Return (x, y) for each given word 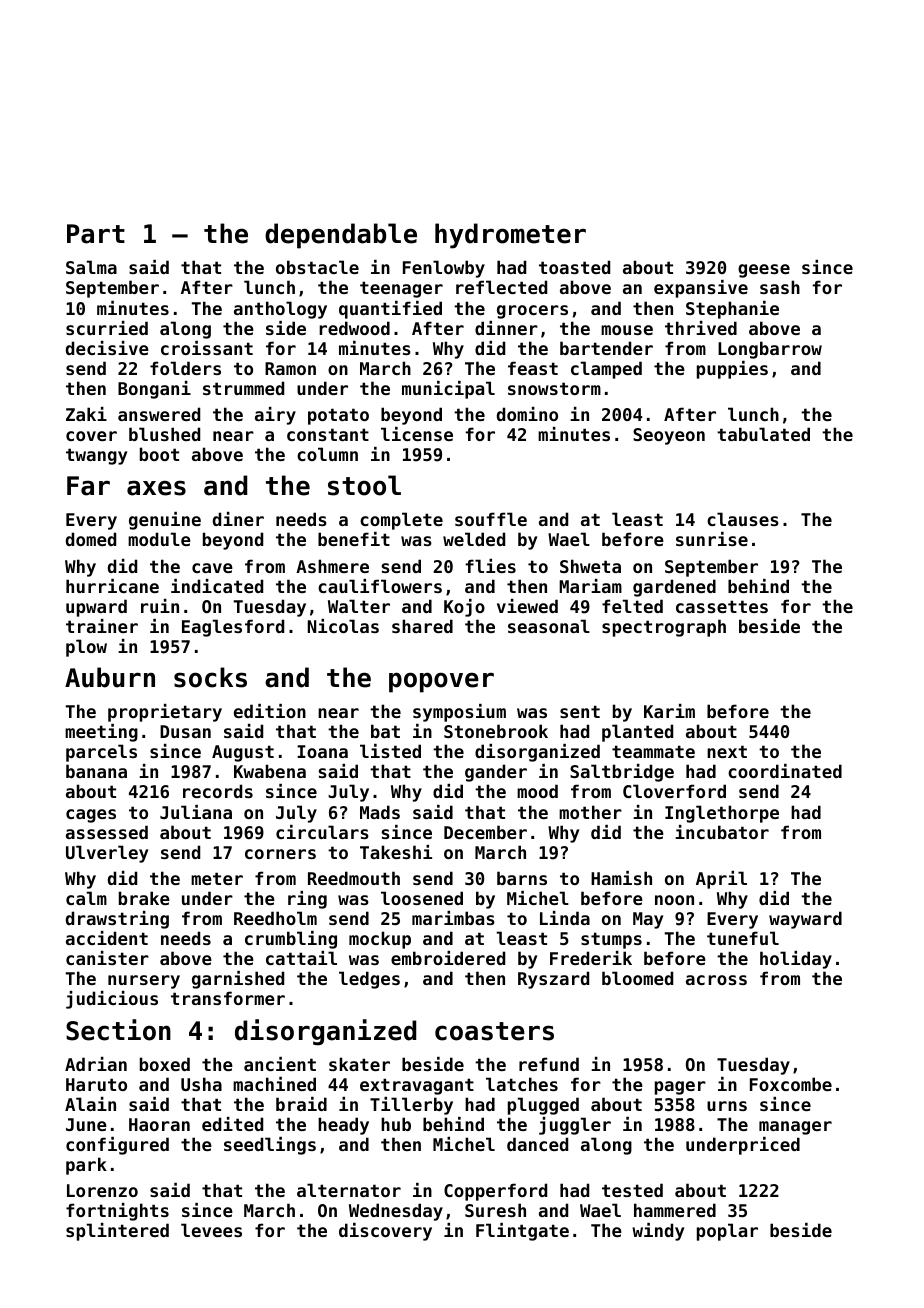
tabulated (763, 434)
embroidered (448, 958)
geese (764, 271)
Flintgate (522, 1232)
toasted (574, 267)
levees (211, 1230)
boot (159, 454)
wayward (805, 920)
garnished (238, 980)
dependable (341, 236)
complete (401, 521)
